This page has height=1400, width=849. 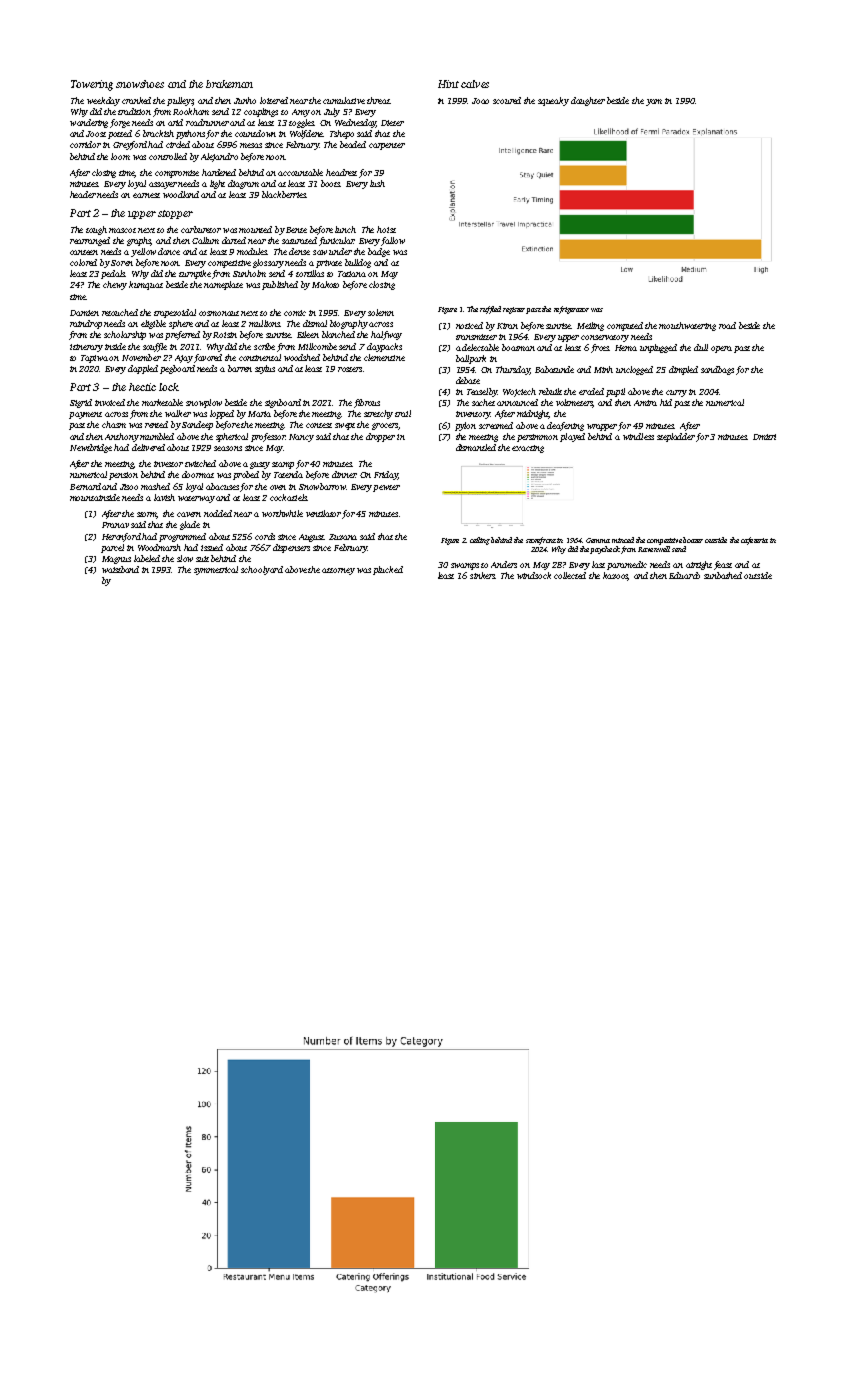 What do you see at coordinates (140, 84) in the page?
I see `snowshoes` at bounding box center [140, 84].
